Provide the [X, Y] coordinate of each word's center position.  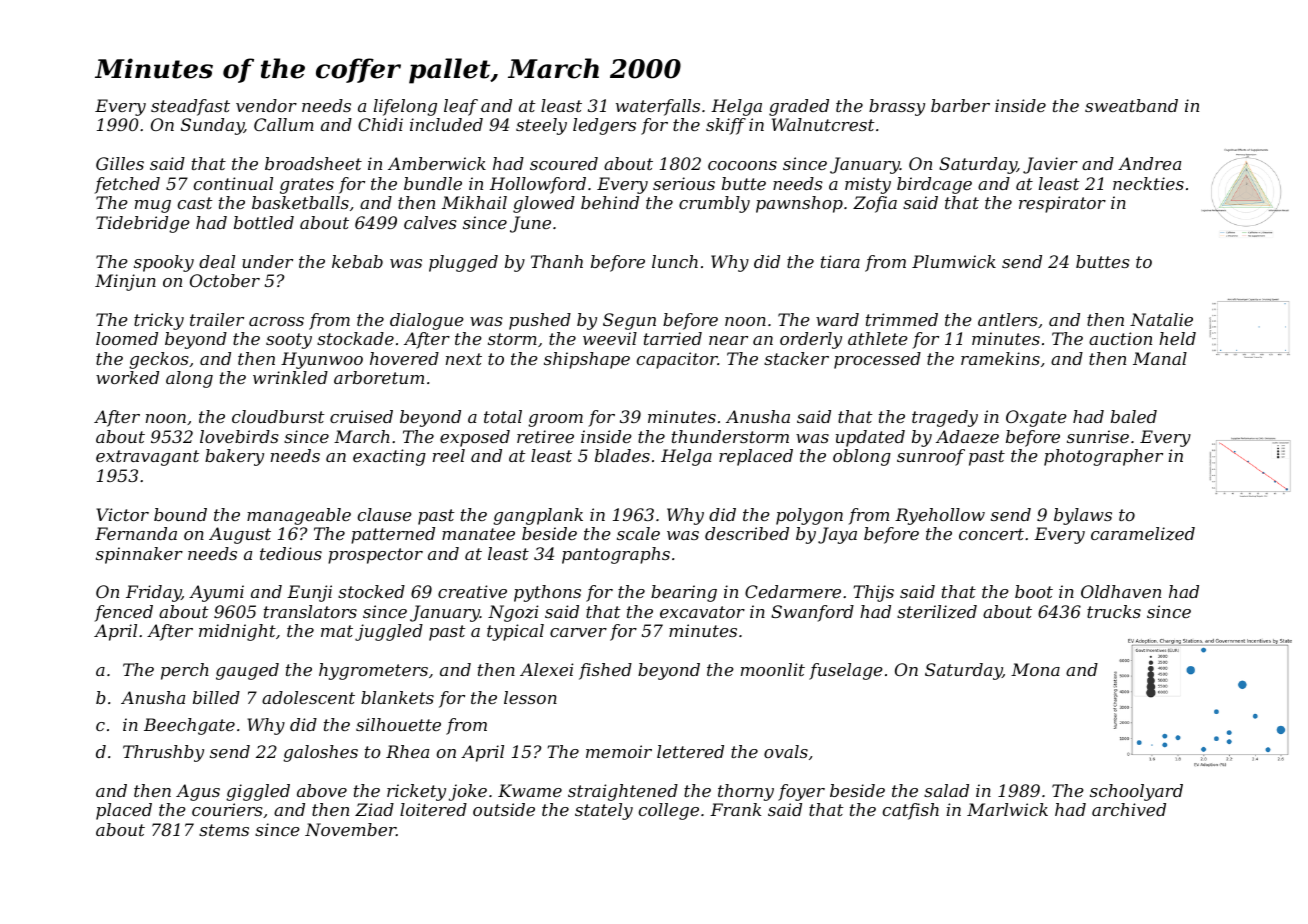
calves [430, 222]
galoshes [320, 753]
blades [622, 455]
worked [127, 377]
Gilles [120, 163]
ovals [786, 751]
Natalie [1161, 319]
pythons [547, 593]
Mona [1035, 669]
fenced [123, 613]
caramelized [1143, 534]
